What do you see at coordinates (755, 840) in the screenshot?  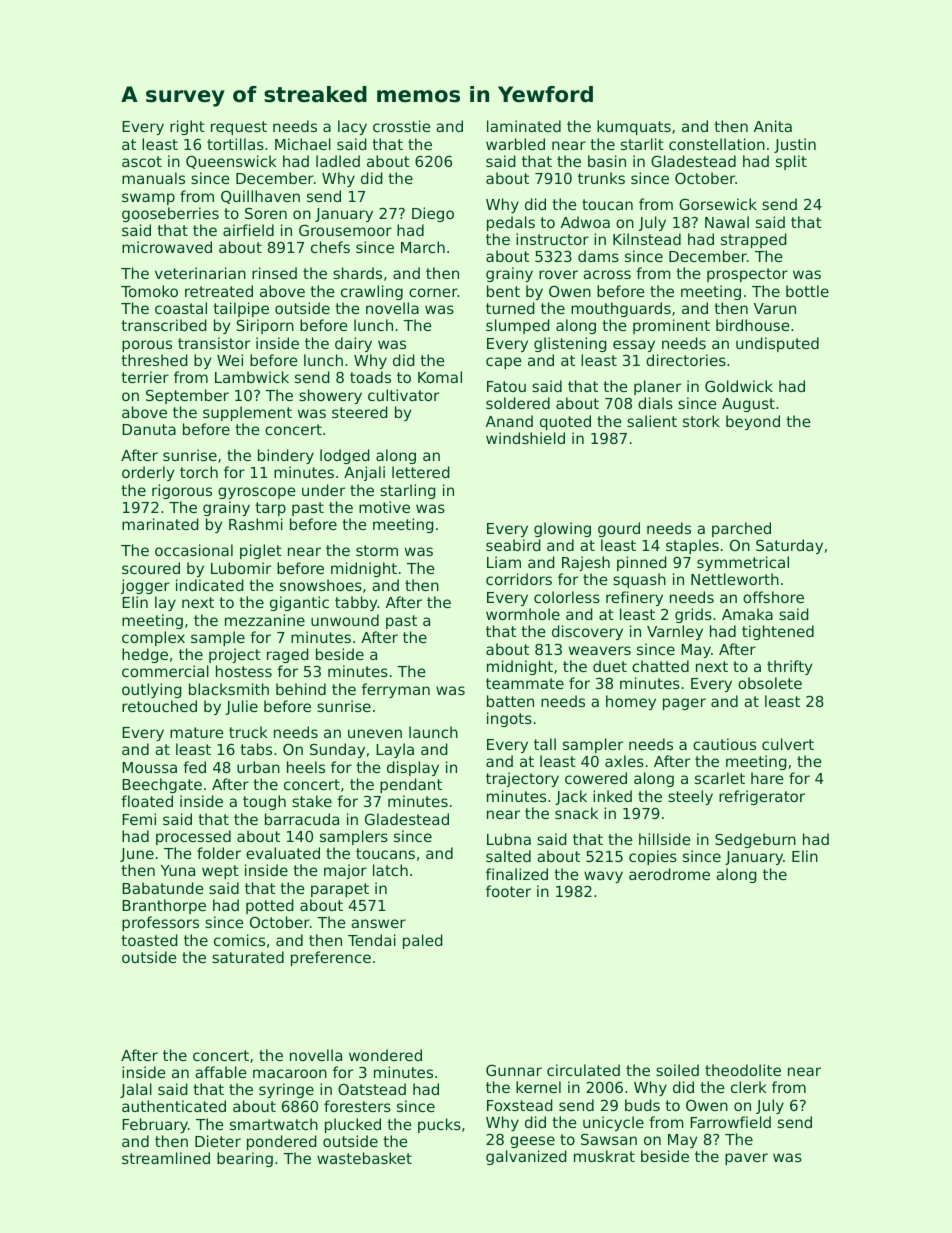 I see `Sedgeburn` at bounding box center [755, 840].
